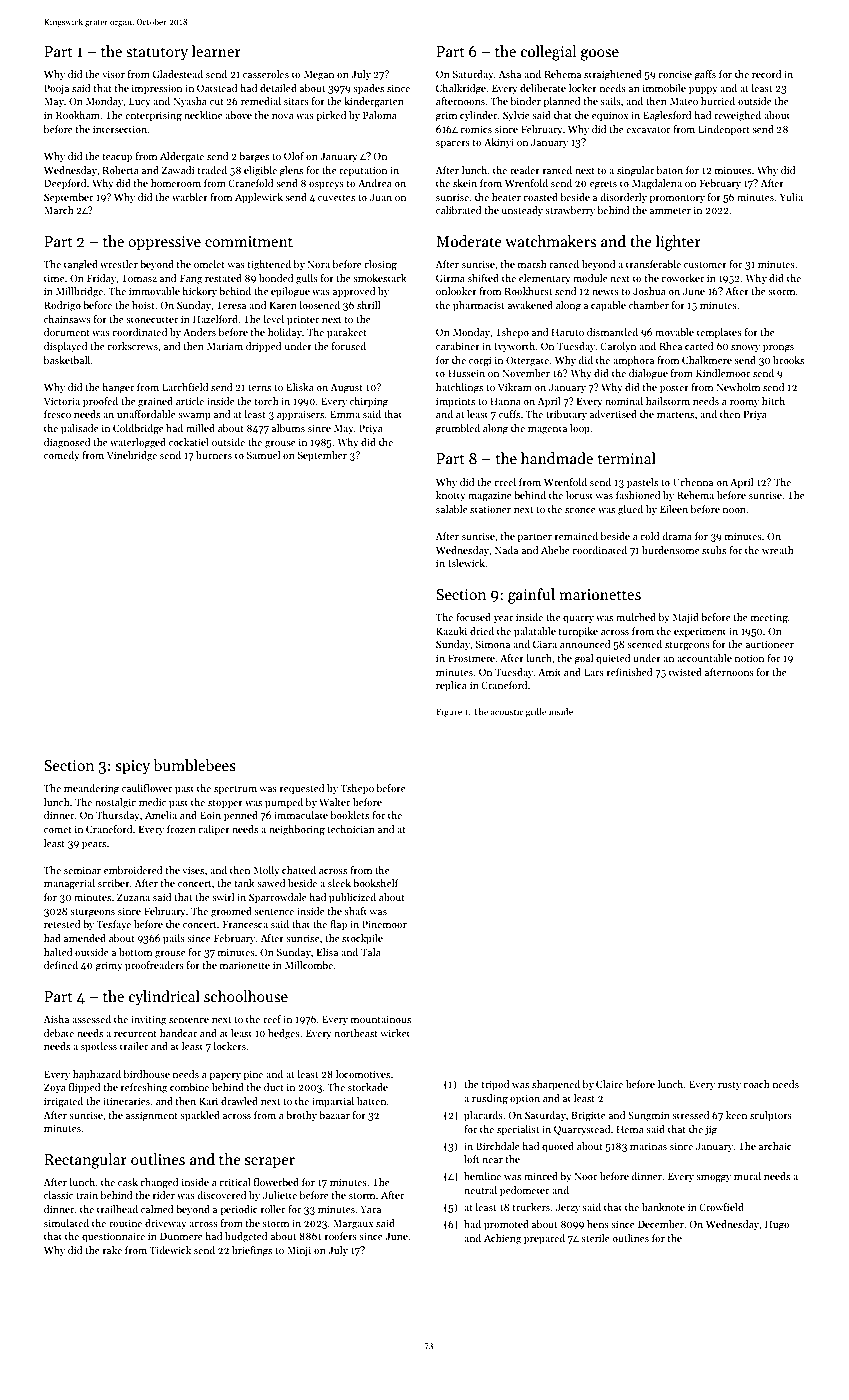 The image size is (849, 1400). What do you see at coordinates (778, 550) in the screenshot?
I see `wreath` at bounding box center [778, 550].
